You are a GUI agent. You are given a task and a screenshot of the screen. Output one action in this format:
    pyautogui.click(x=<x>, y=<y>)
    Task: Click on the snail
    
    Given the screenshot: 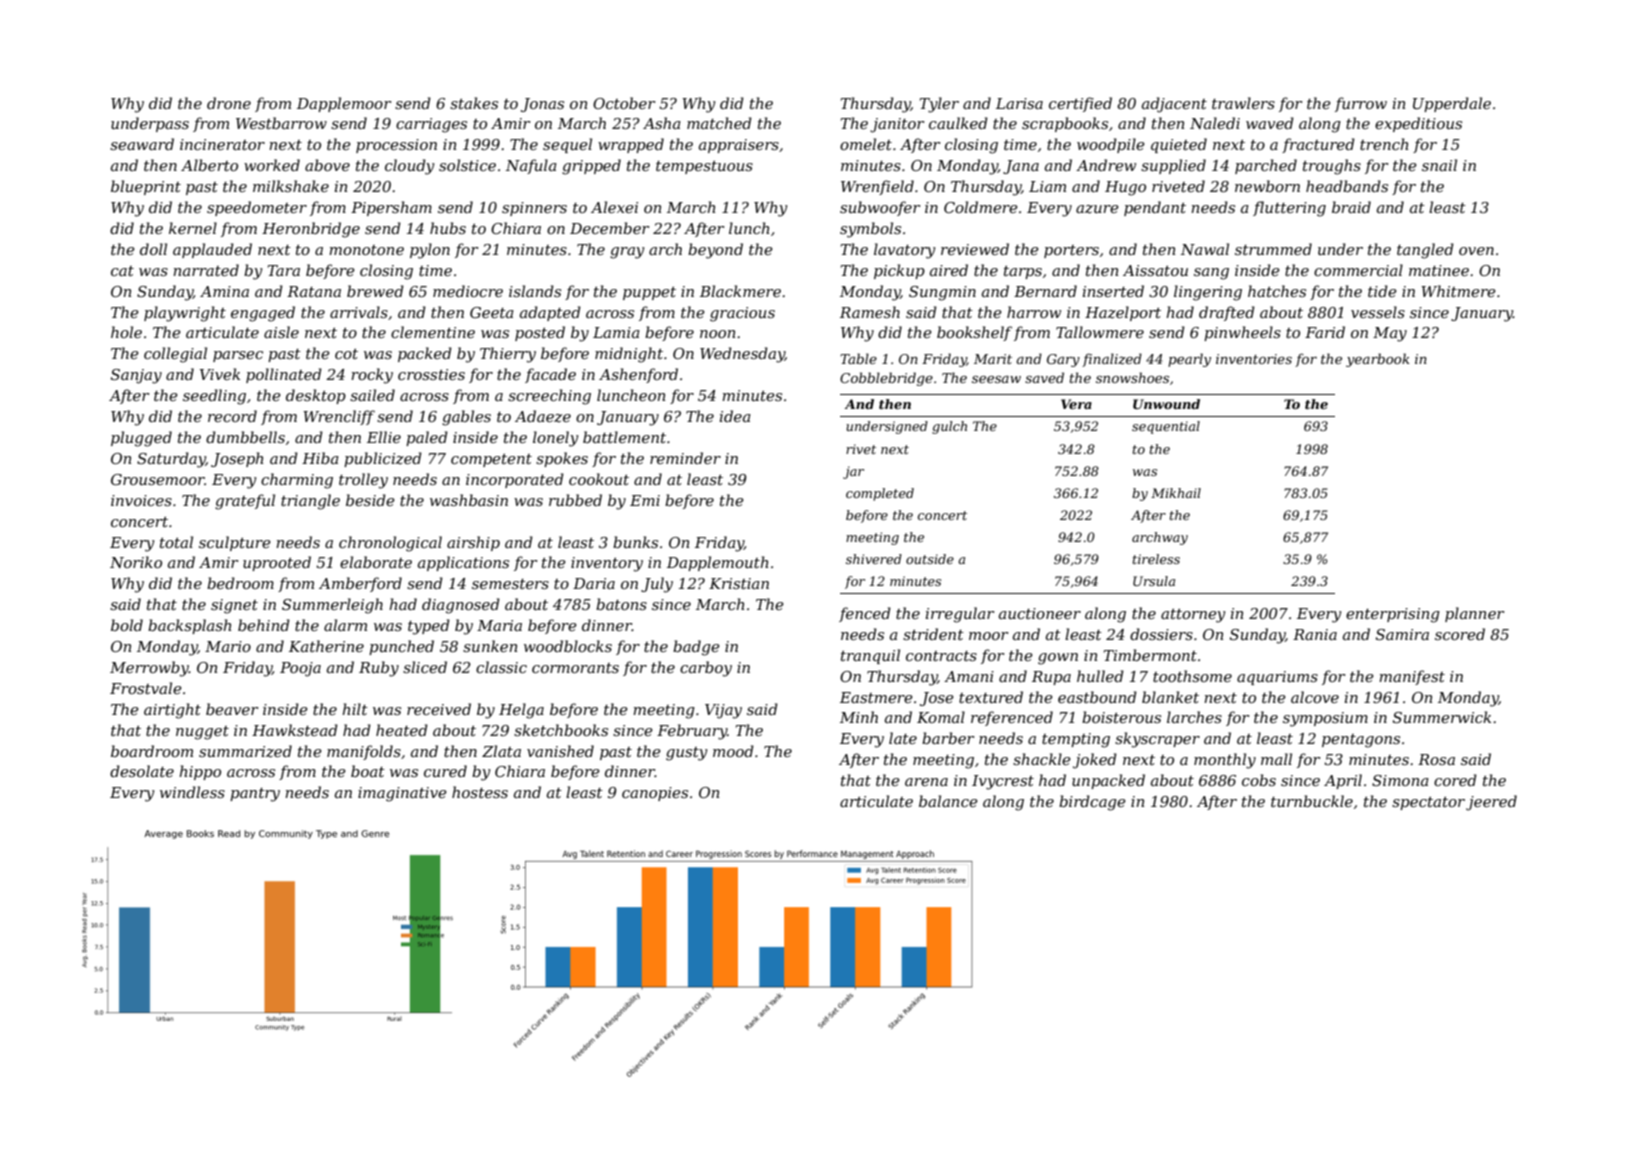 What is the action you would take?
    pyautogui.click(x=1439, y=165)
